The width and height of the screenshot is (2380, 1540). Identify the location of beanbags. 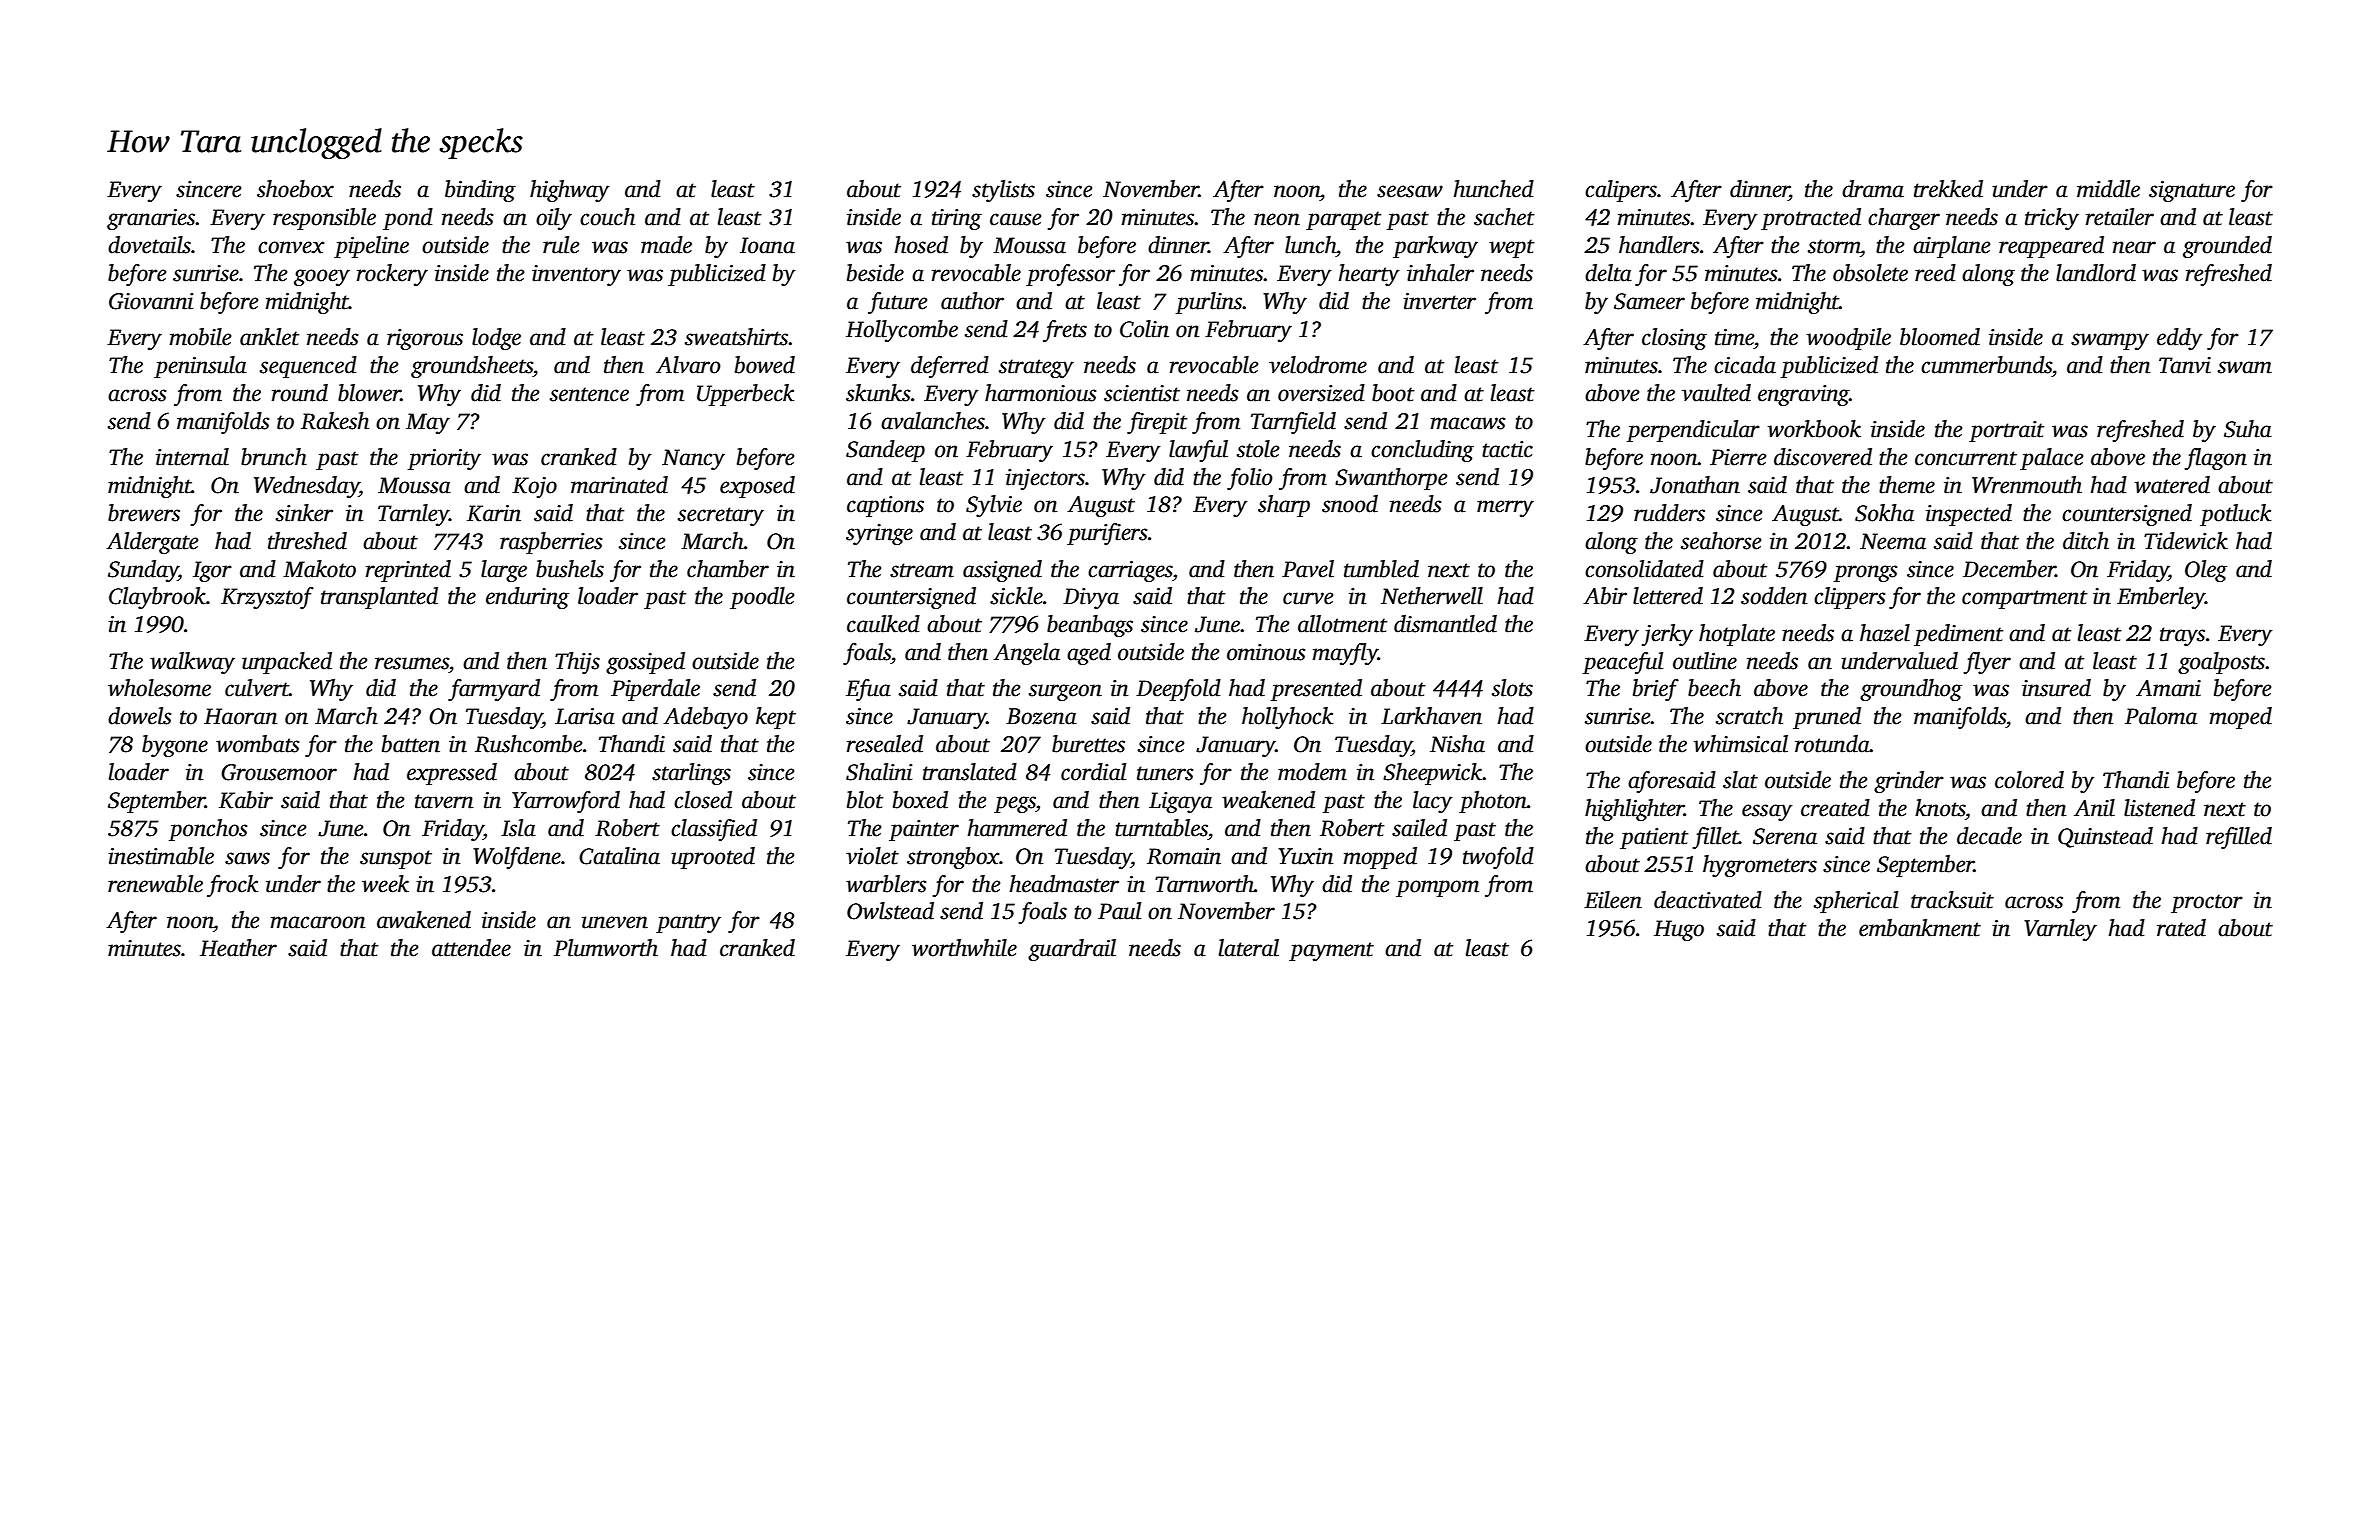
(1090, 626).
